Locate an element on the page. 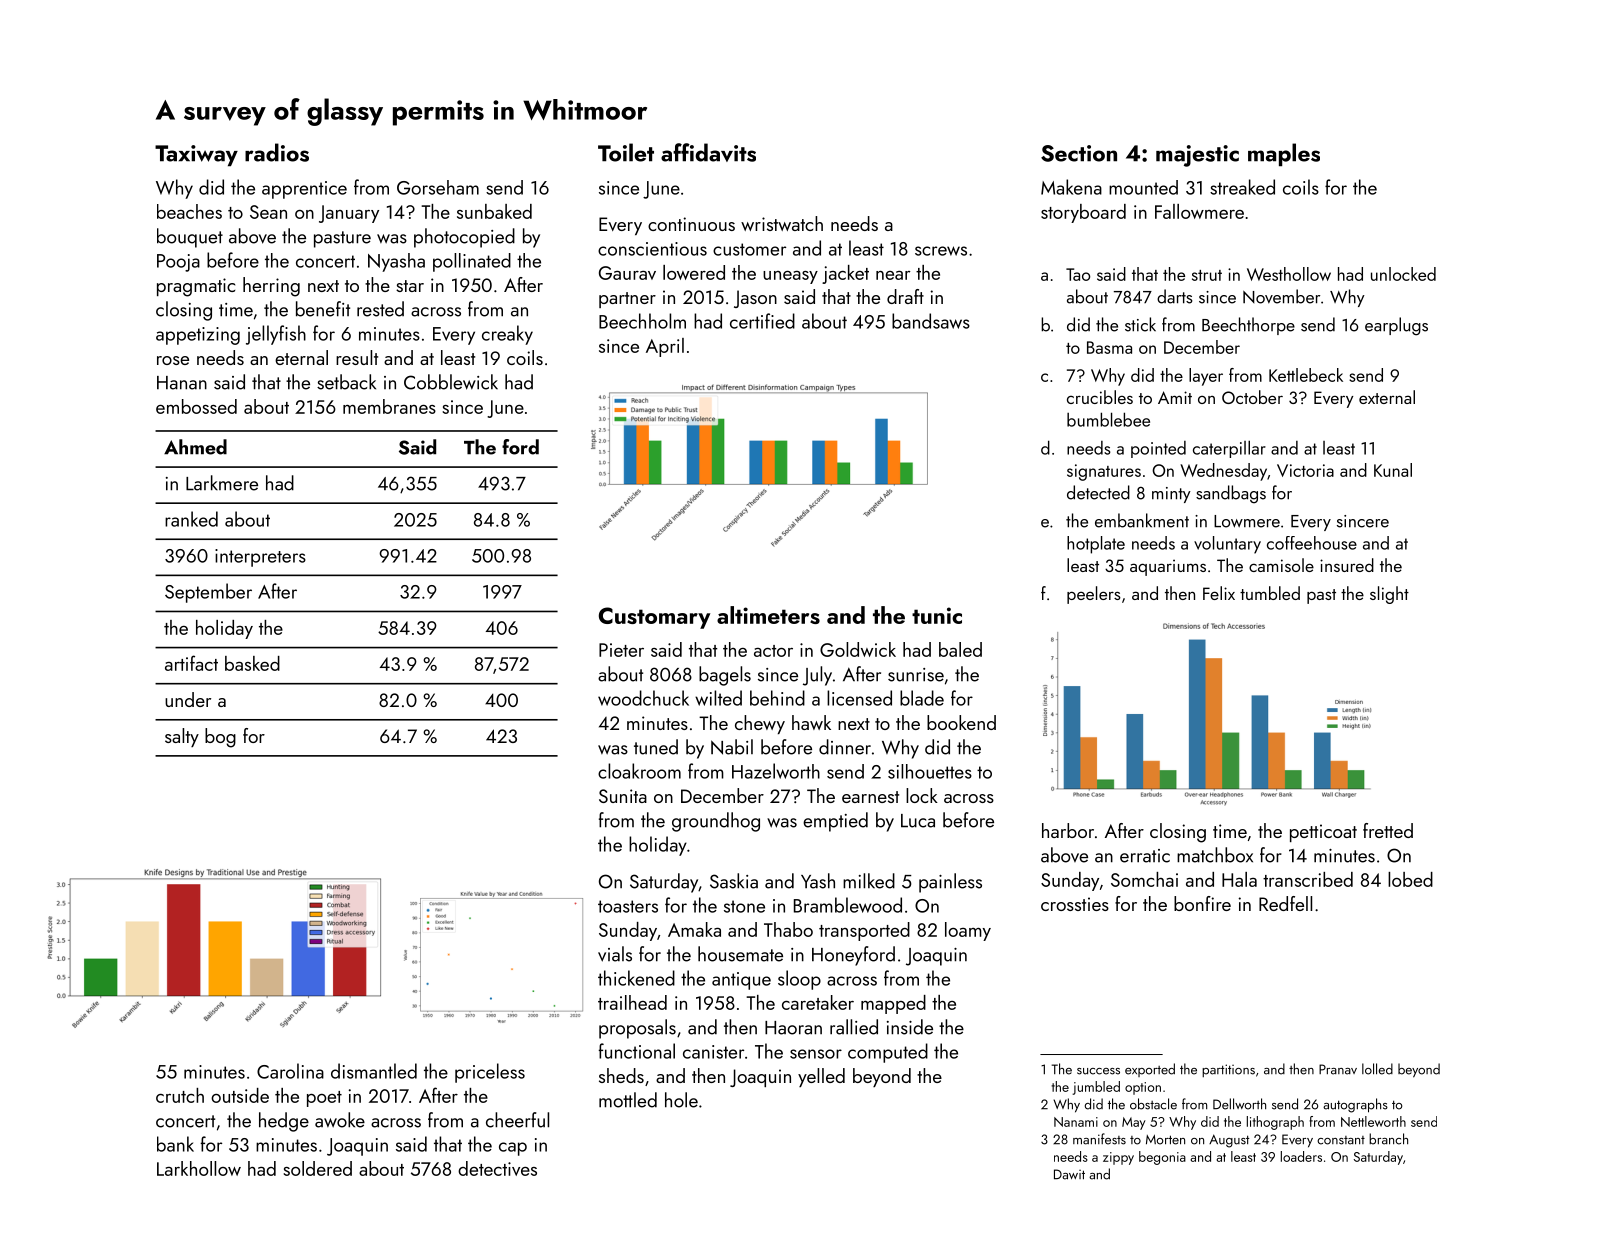 The image size is (1598, 1235). Dawit is located at coordinates (1069, 1174).
